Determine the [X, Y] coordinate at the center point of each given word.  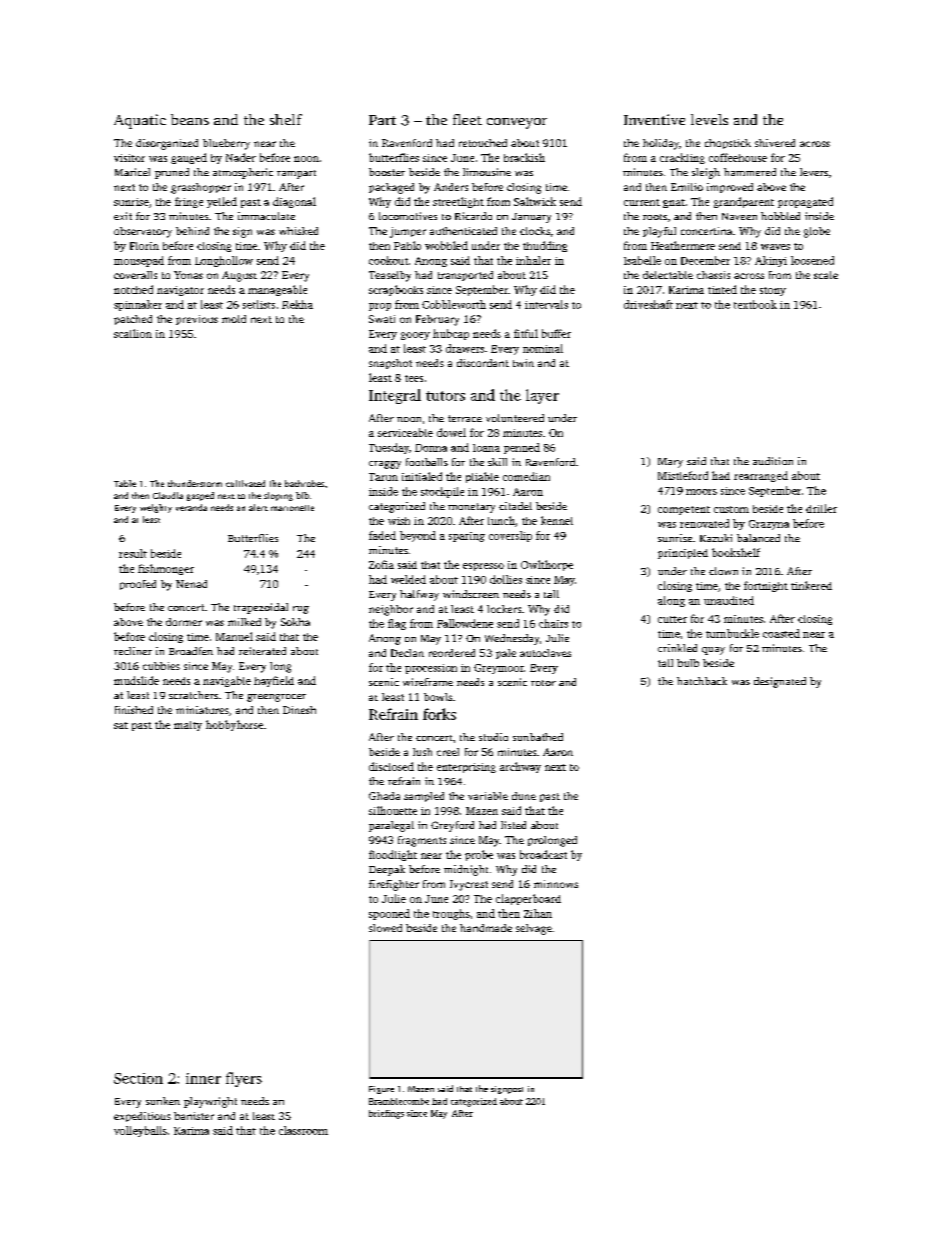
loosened [812, 260]
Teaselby [390, 276]
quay [713, 651]
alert [258, 507]
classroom [303, 1130]
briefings [386, 1114]
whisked [298, 231]
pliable [482, 477]
